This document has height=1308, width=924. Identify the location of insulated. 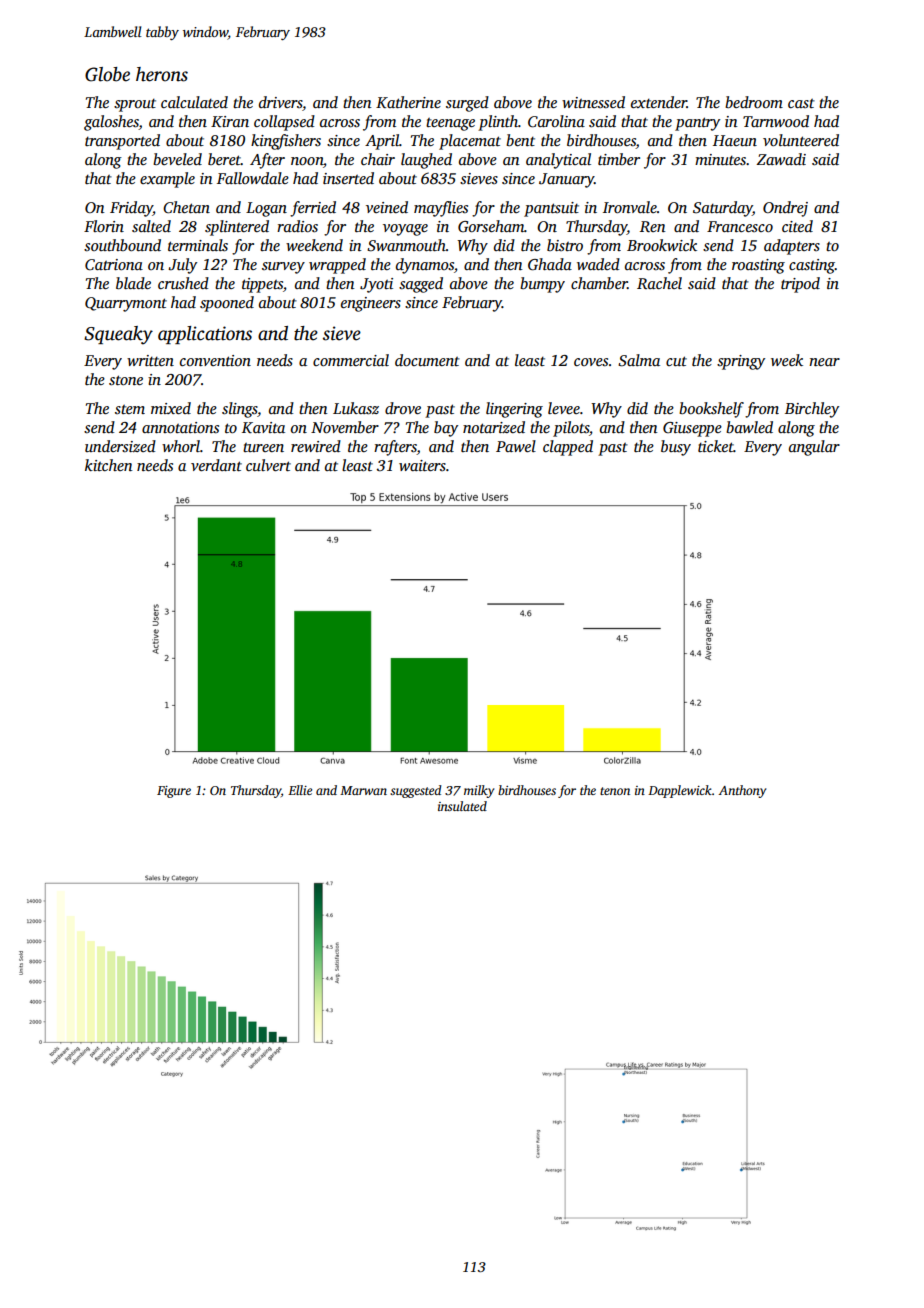
(462, 806).
